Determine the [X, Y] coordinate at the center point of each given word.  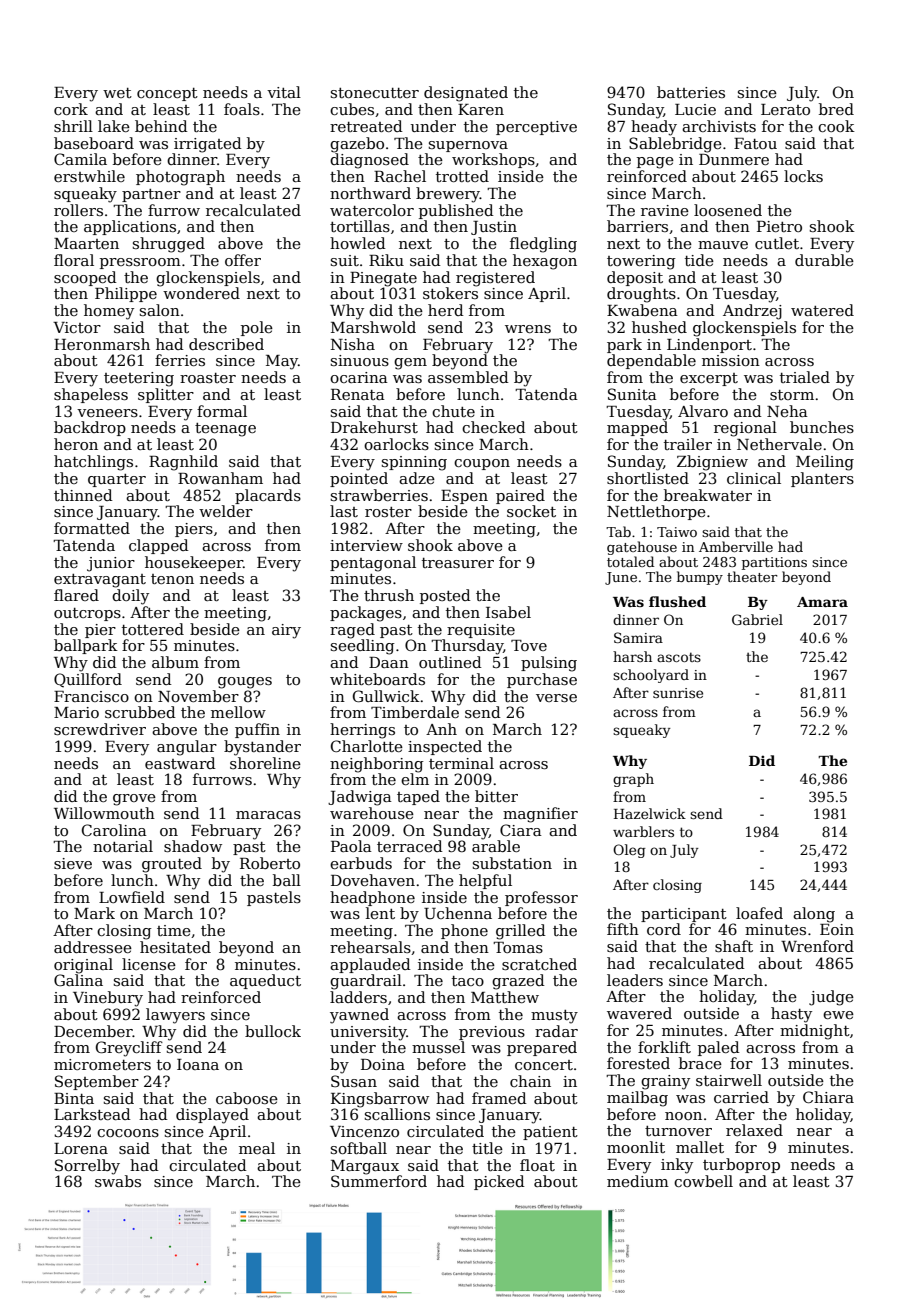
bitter [496, 796]
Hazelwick [650, 813]
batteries [691, 92]
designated [466, 94]
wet [117, 93]
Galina [78, 980]
